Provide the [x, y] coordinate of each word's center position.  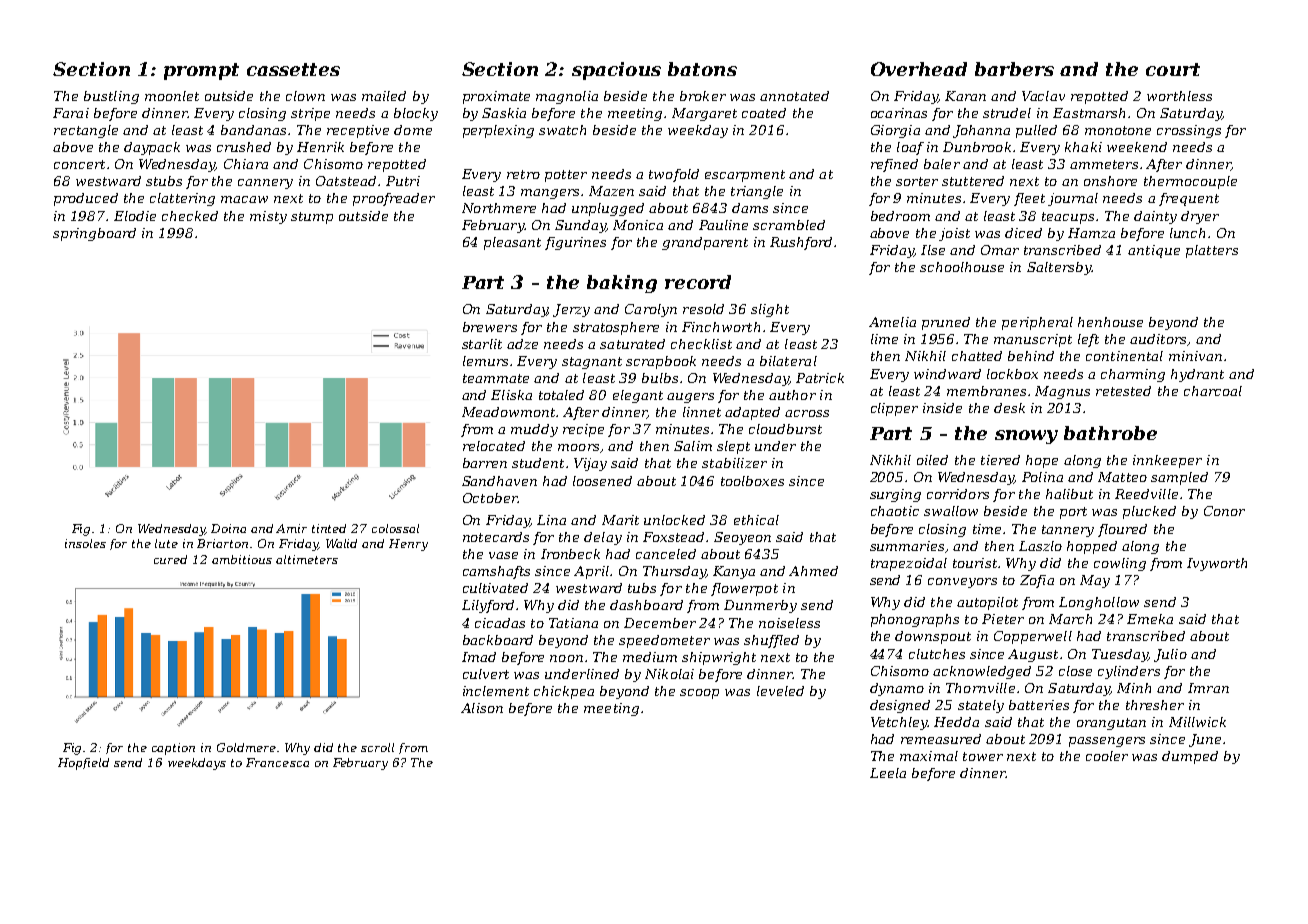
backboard [498, 640]
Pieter [1003, 619]
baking [622, 284]
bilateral [788, 361]
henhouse [1110, 322]
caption [173, 749]
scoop [699, 694]
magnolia [567, 97]
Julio [1170, 655]
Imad [479, 657]
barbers [1014, 69]
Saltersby [1059, 268]
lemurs [485, 361]
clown [305, 96]
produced [86, 199]
